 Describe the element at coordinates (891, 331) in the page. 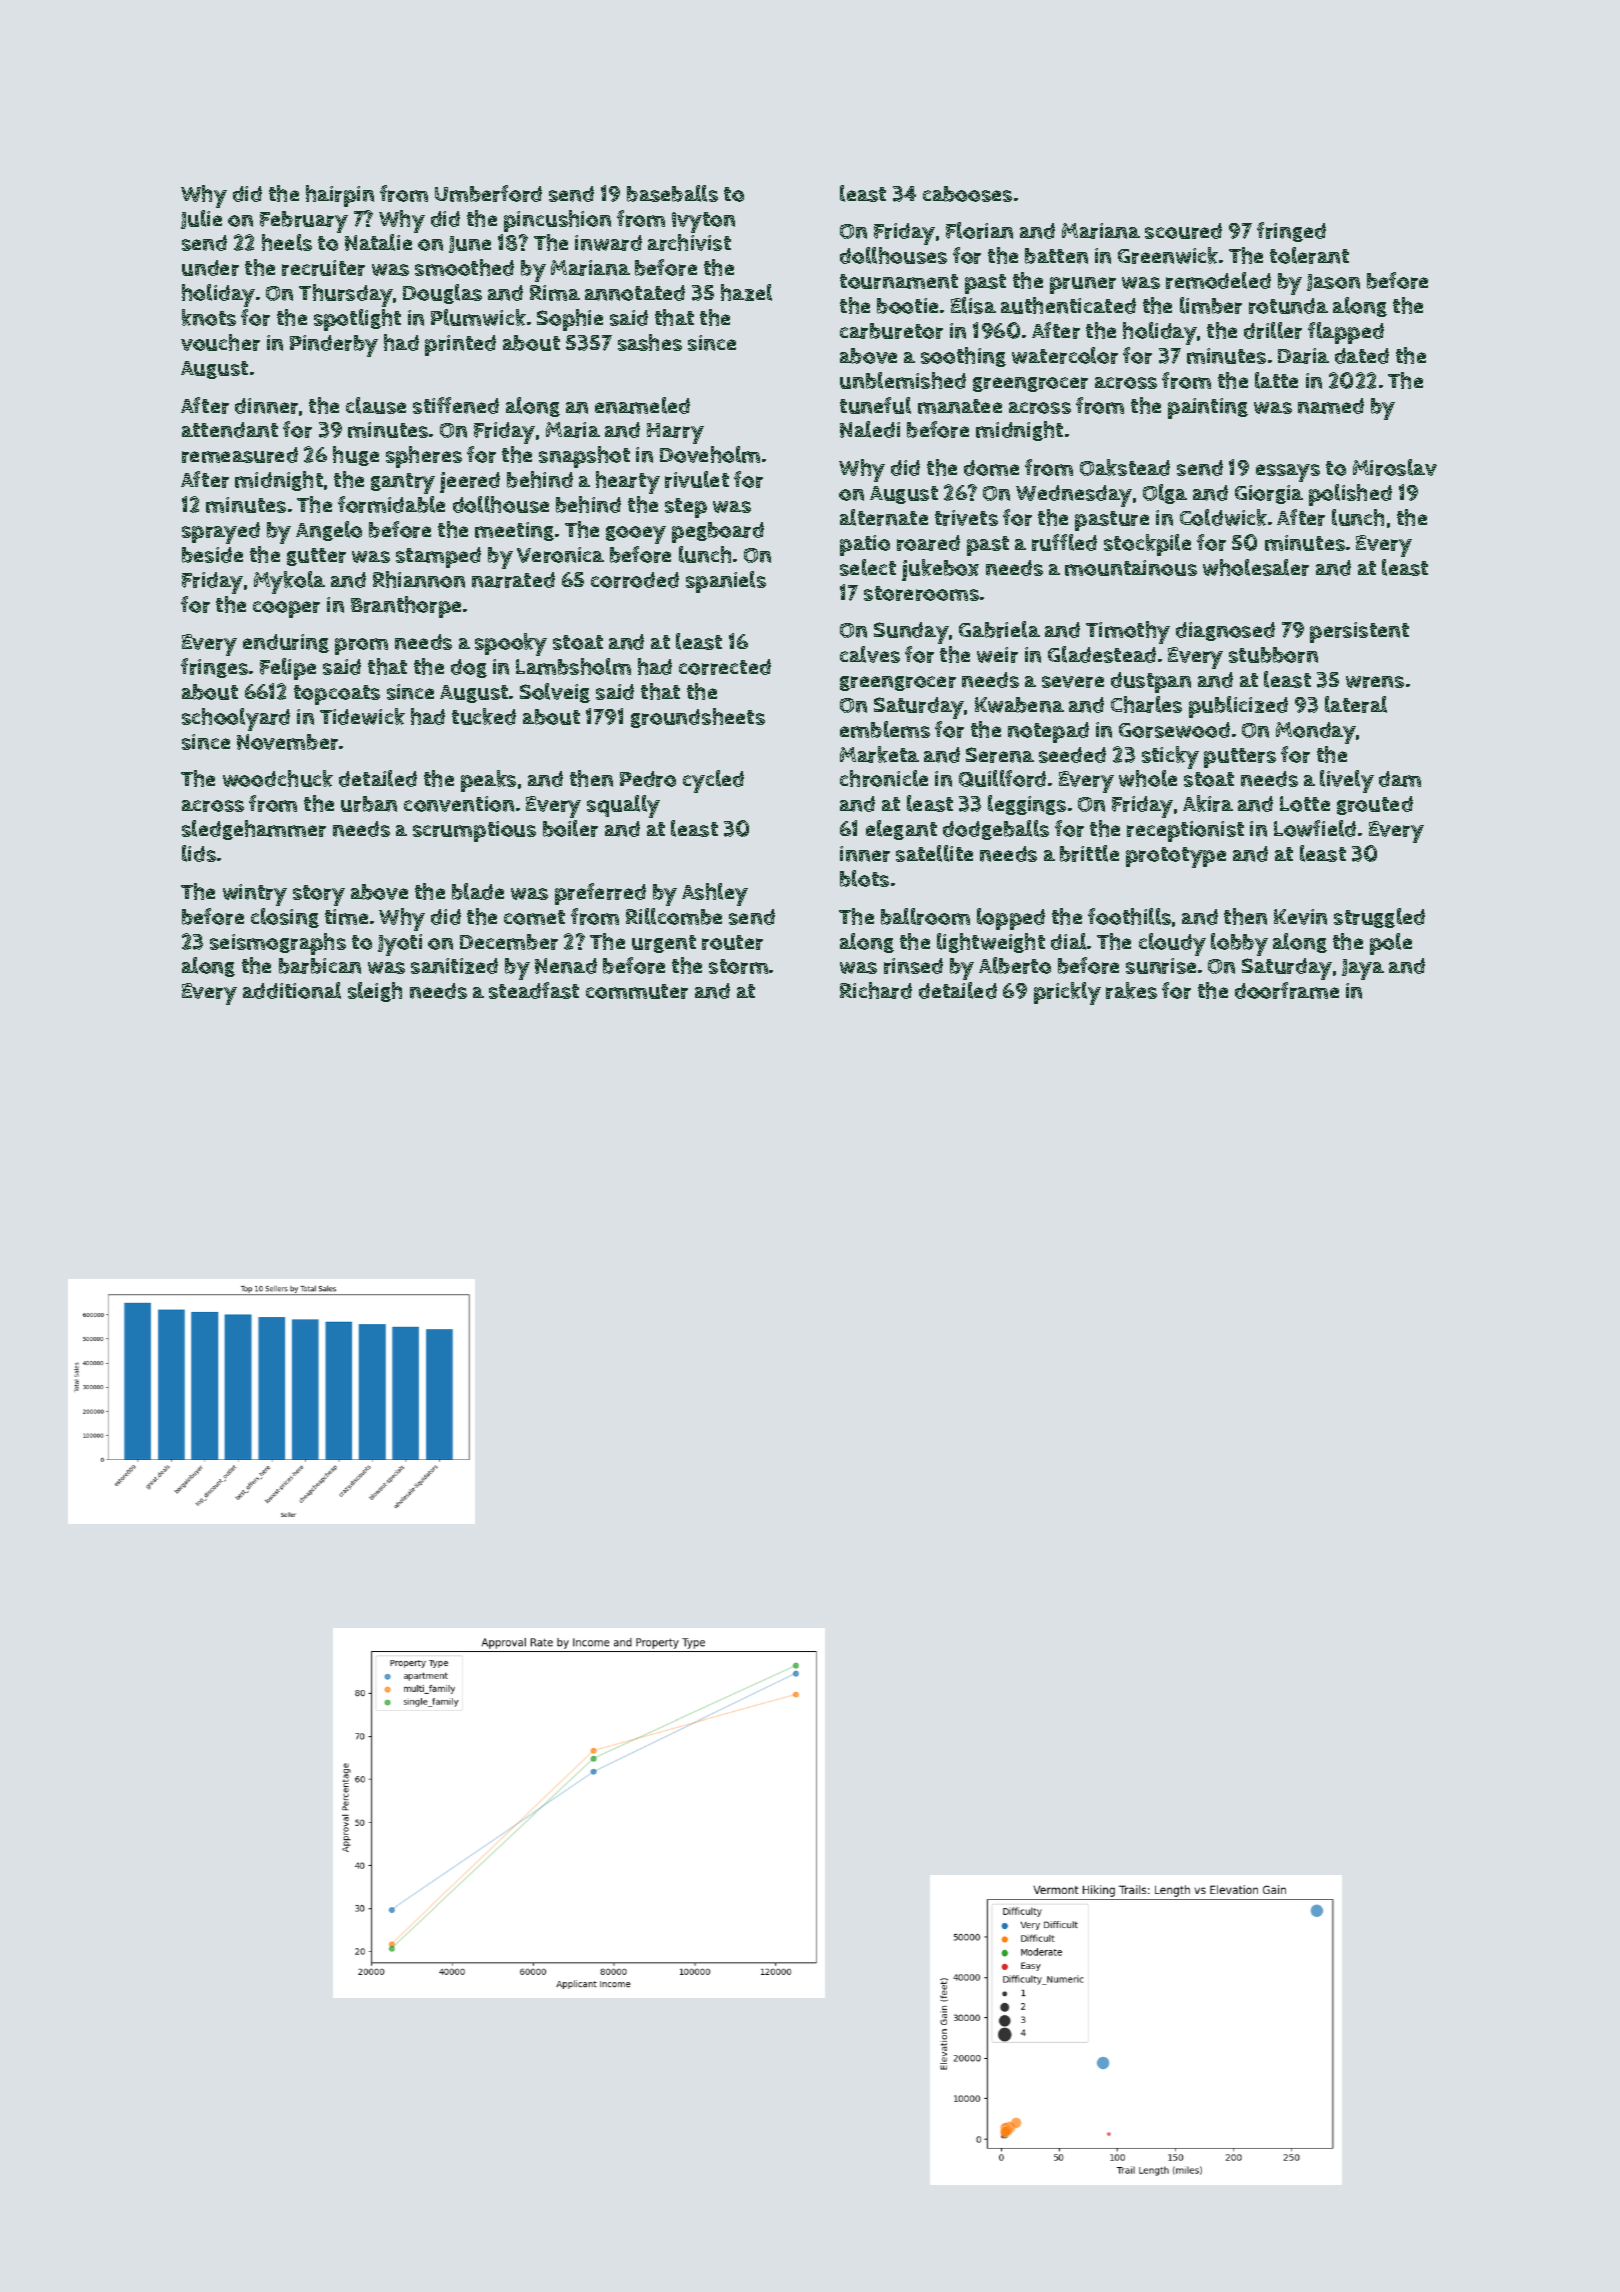

I see `carburetor` at that location.
